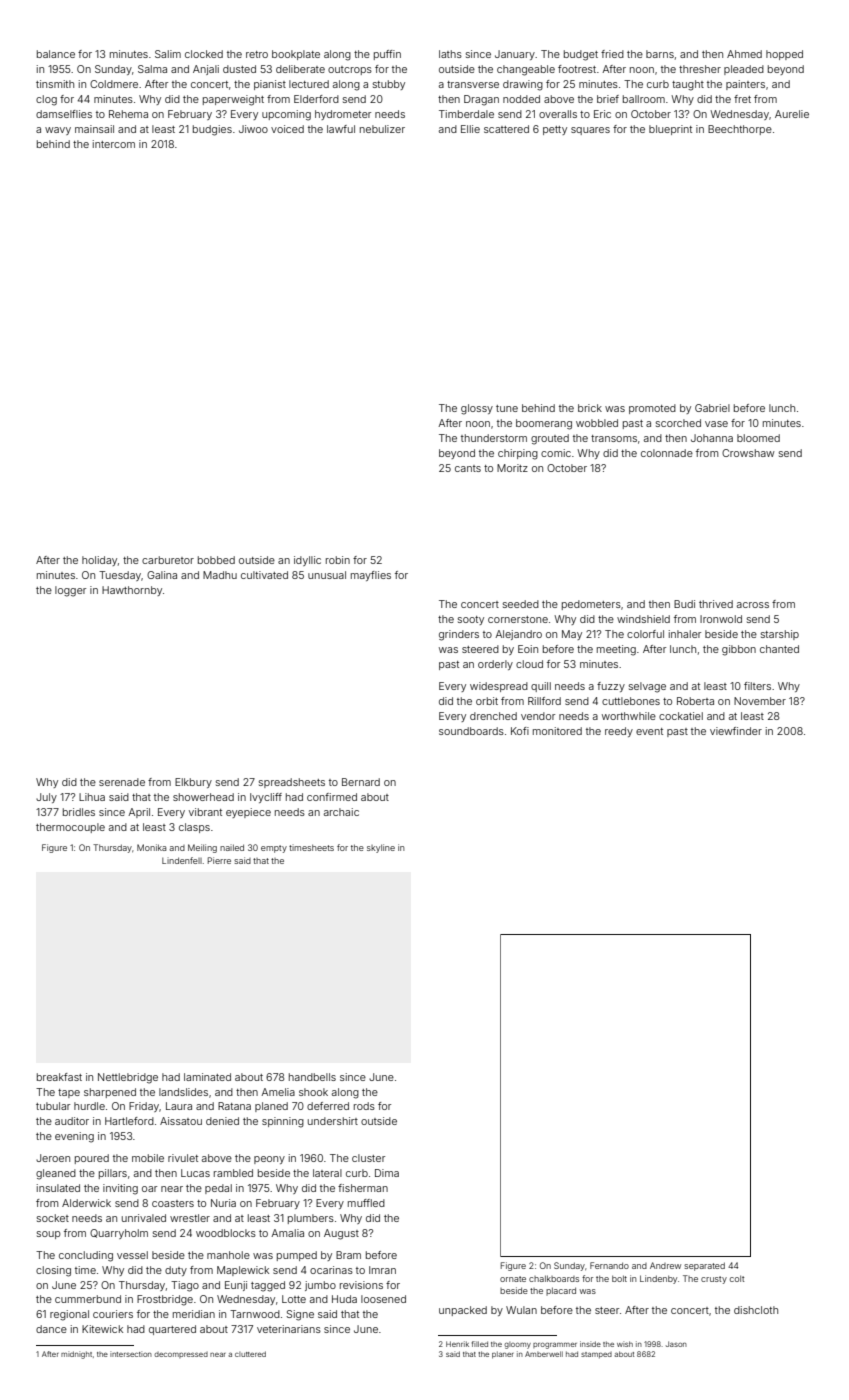  I want to click on holiday, so click(99, 561).
